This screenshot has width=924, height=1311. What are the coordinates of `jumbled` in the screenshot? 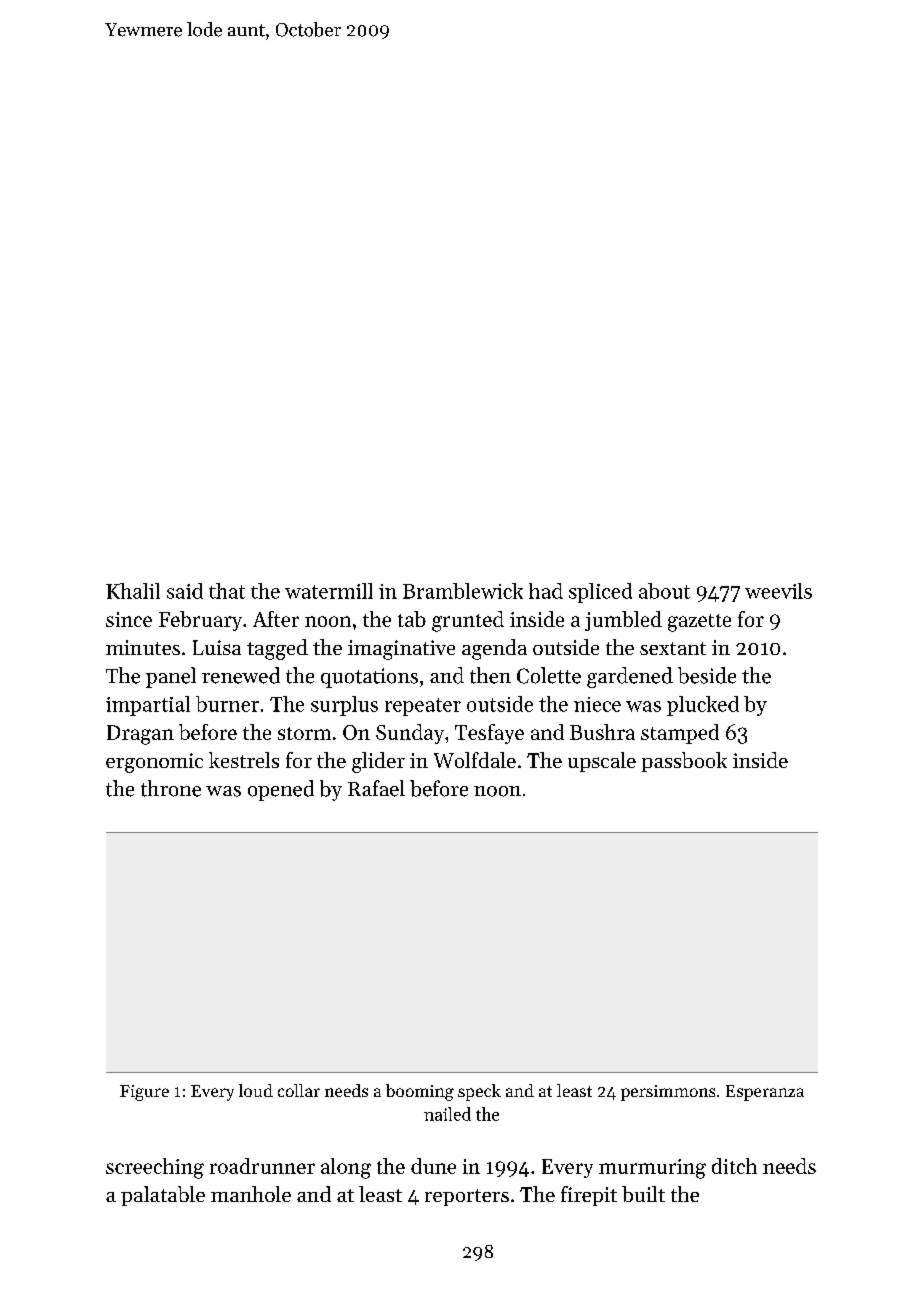 It's located at (623, 621).
